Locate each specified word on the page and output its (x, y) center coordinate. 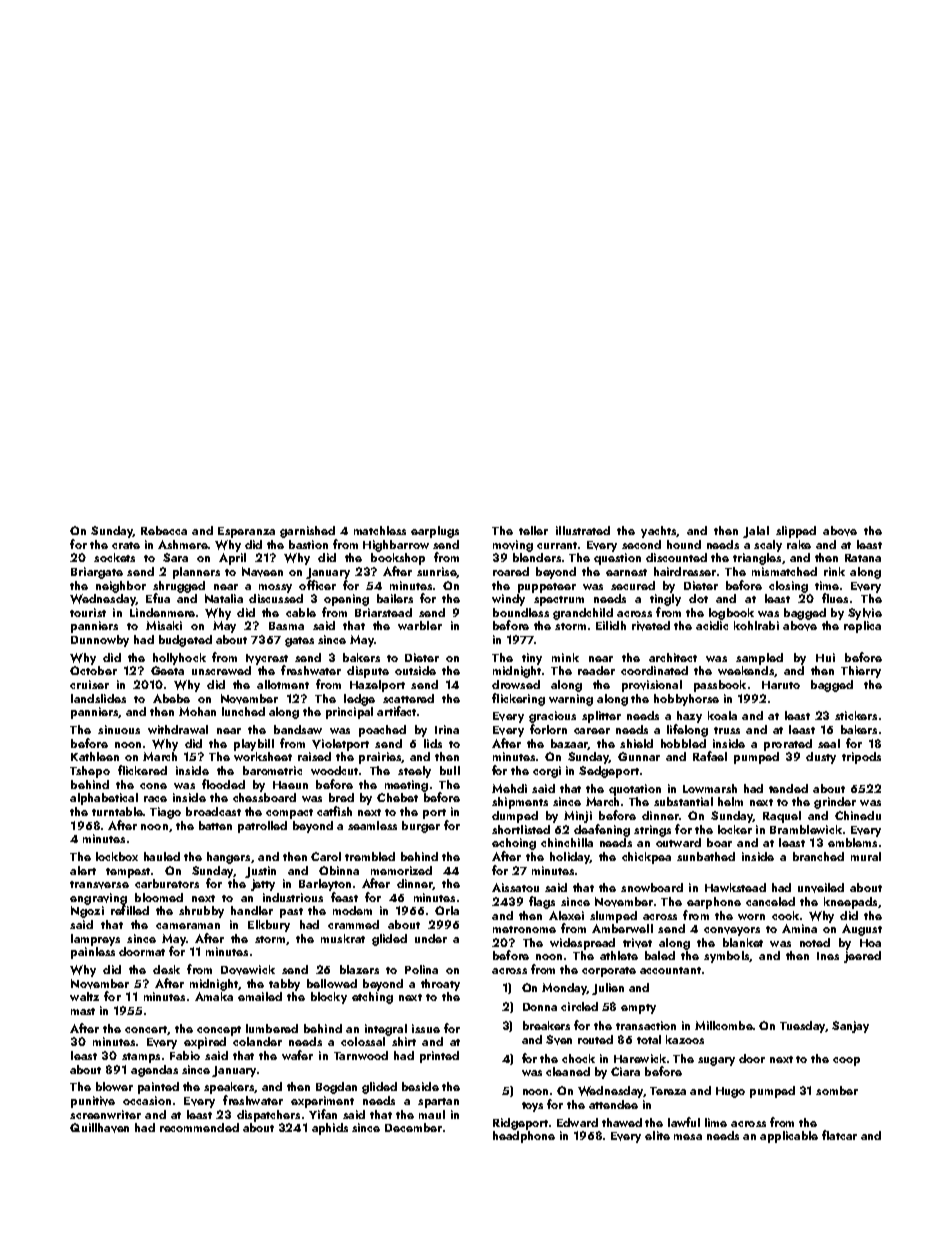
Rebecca (164, 530)
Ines (828, 956)
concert (146, 1029)
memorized (401, 870)
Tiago (165, 813)
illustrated (583, 530)
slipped (796, 532)
